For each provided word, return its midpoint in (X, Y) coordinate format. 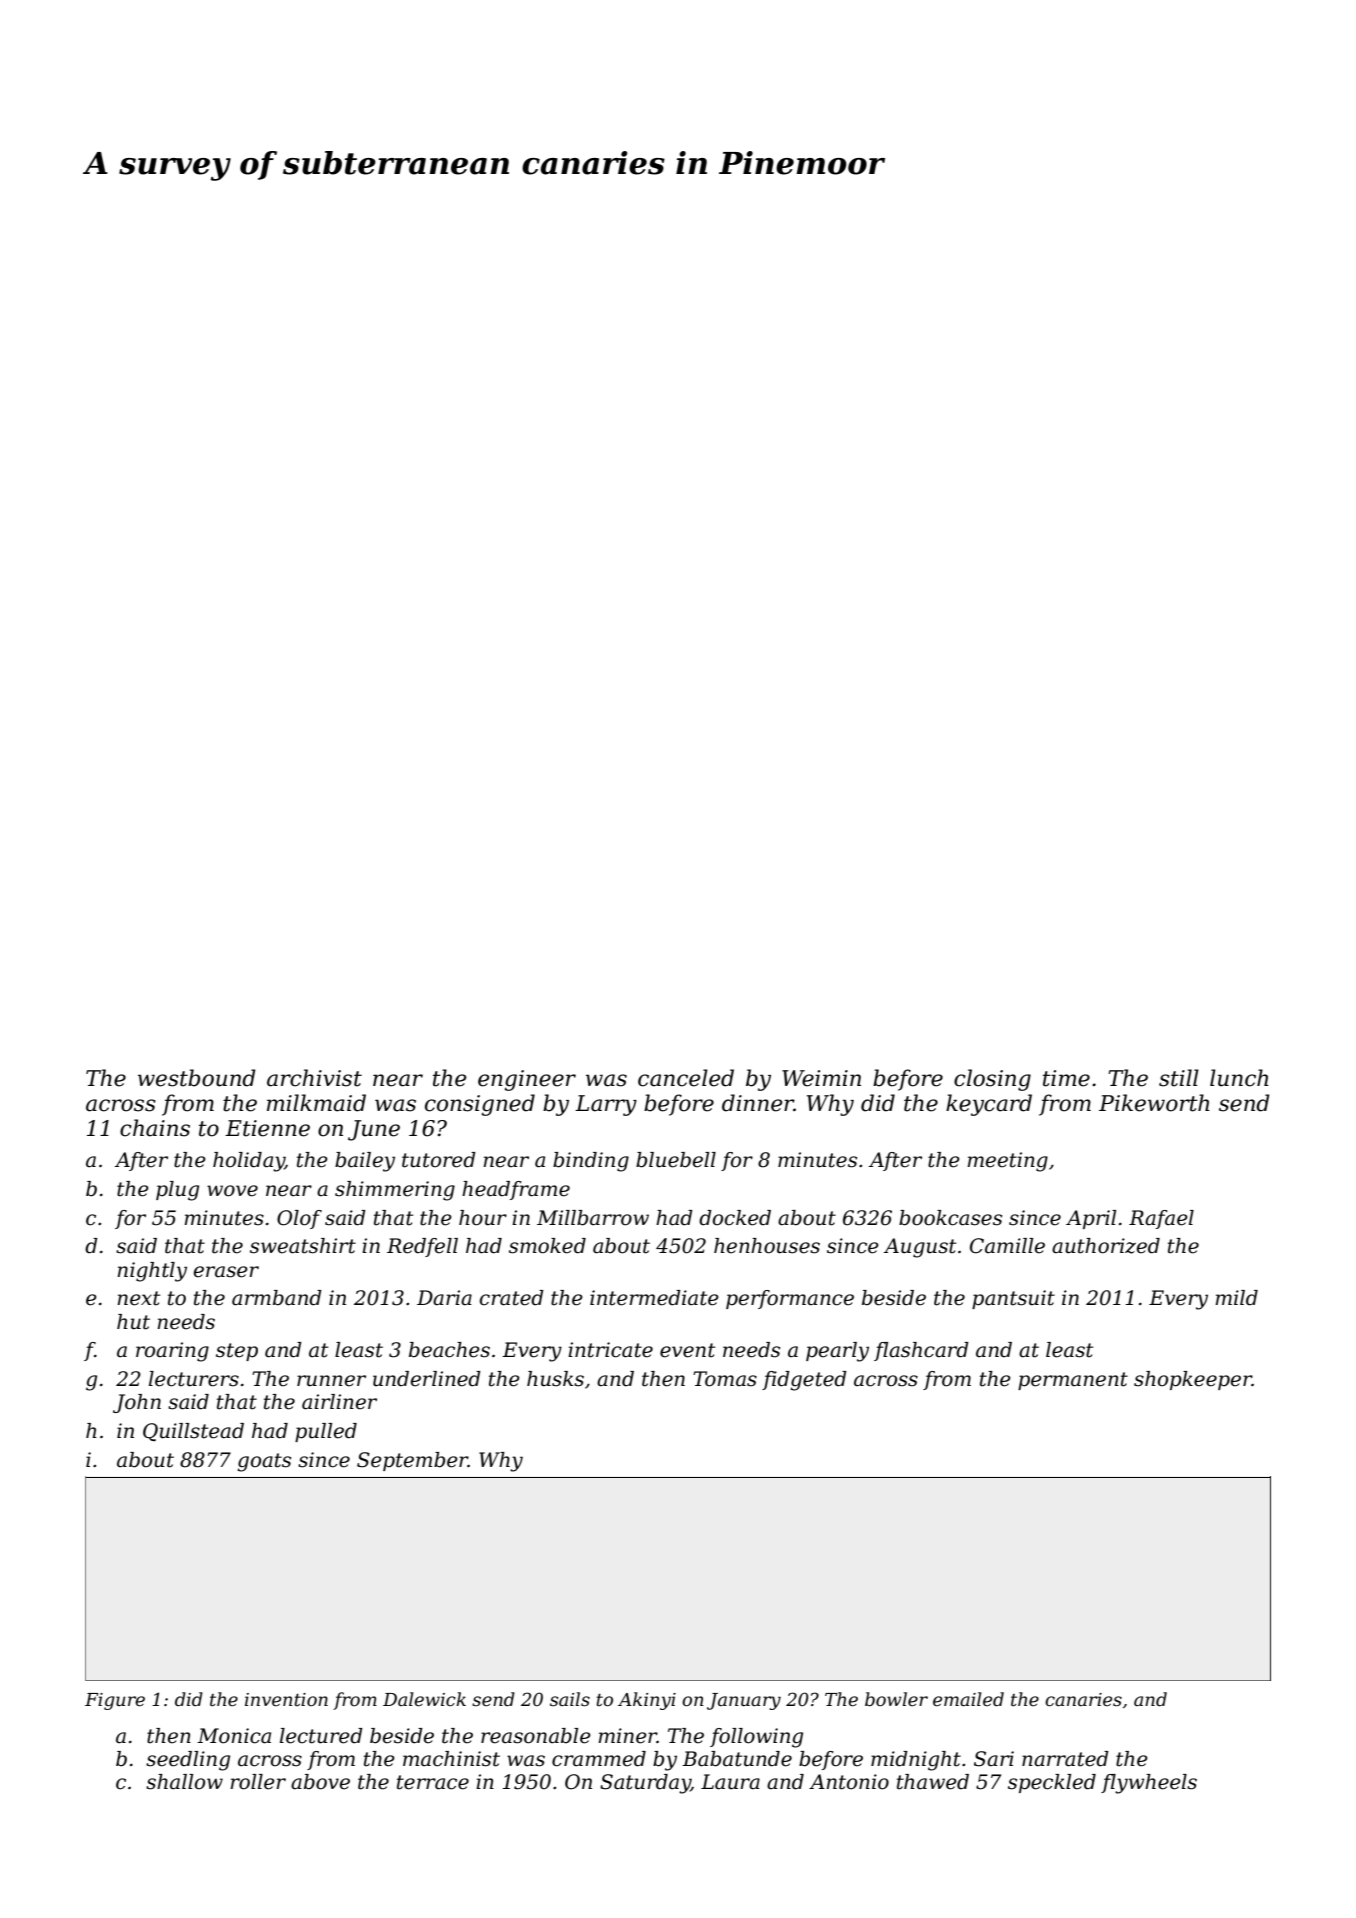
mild (1236, 1298)
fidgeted (804, 1381)
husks (555, 1379)
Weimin (821, 1078)
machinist (451, 1759)
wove (232, 1191)
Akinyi (647, 1701)
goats (264, 1462)
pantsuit (1013, 1299)
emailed (968, 1699)
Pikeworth (1154, 1103)
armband (277, 1298)
